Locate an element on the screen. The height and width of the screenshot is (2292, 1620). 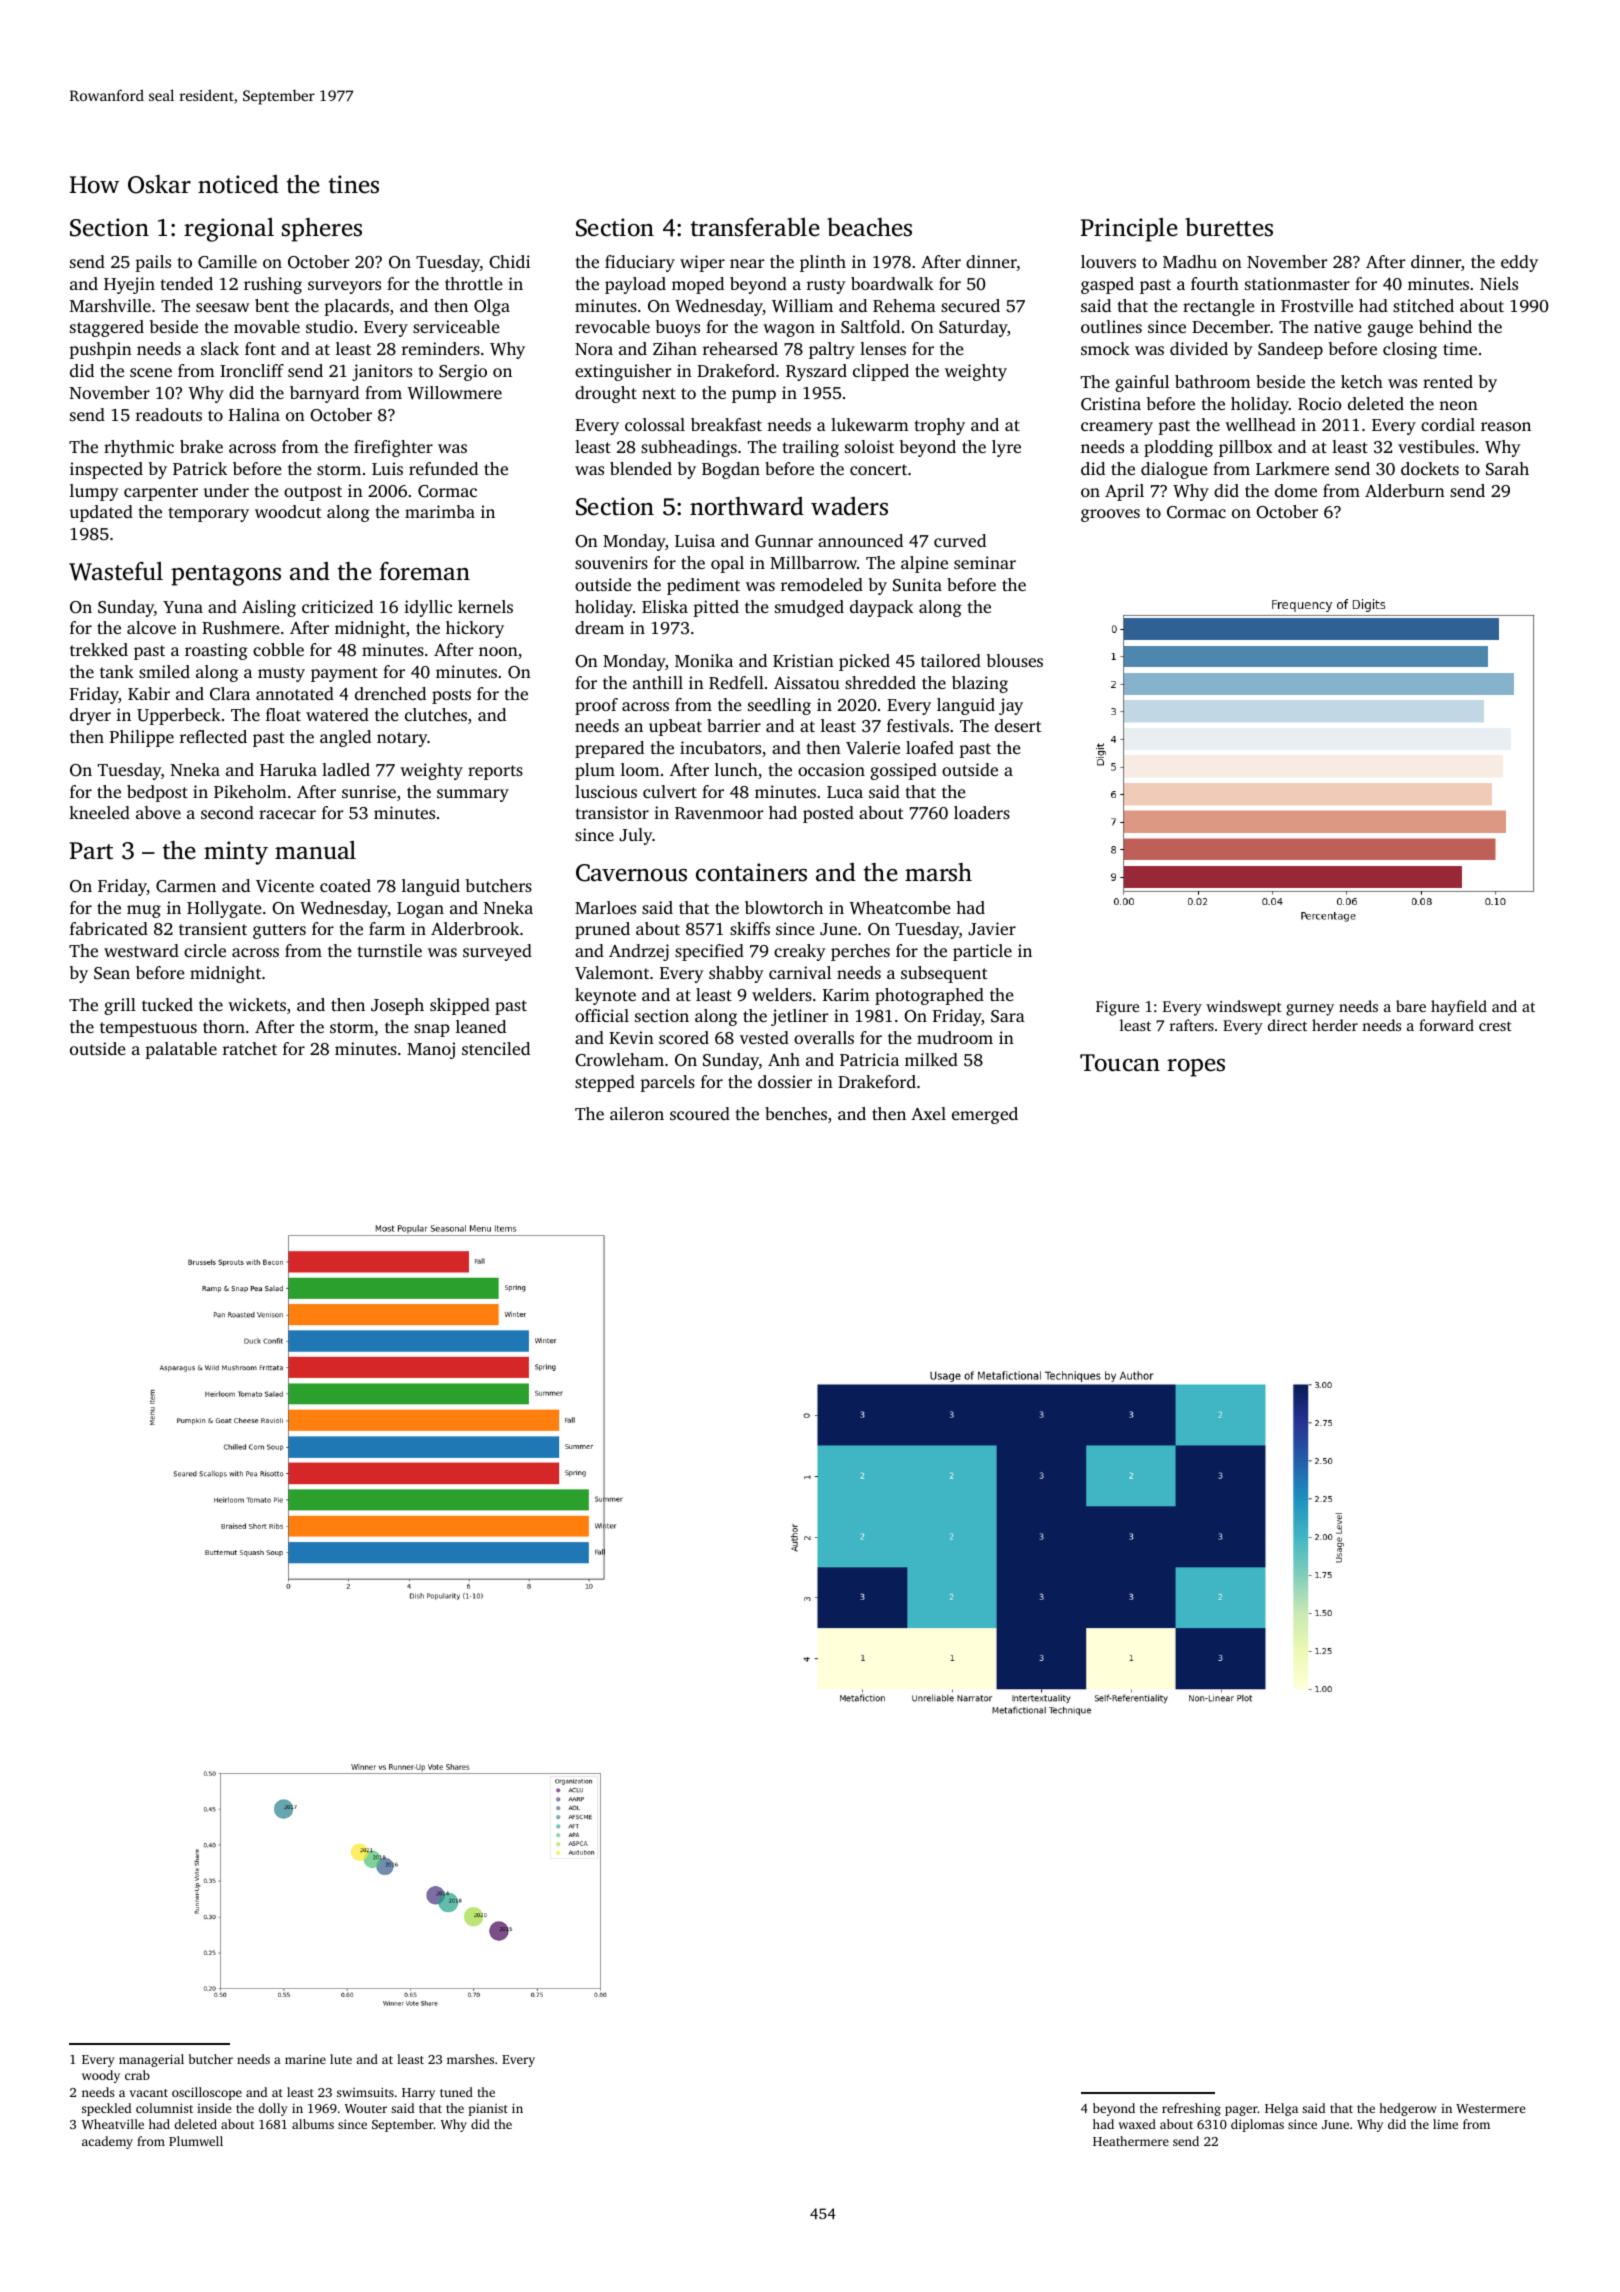
scoured is located at coordinates (700, 1113).
